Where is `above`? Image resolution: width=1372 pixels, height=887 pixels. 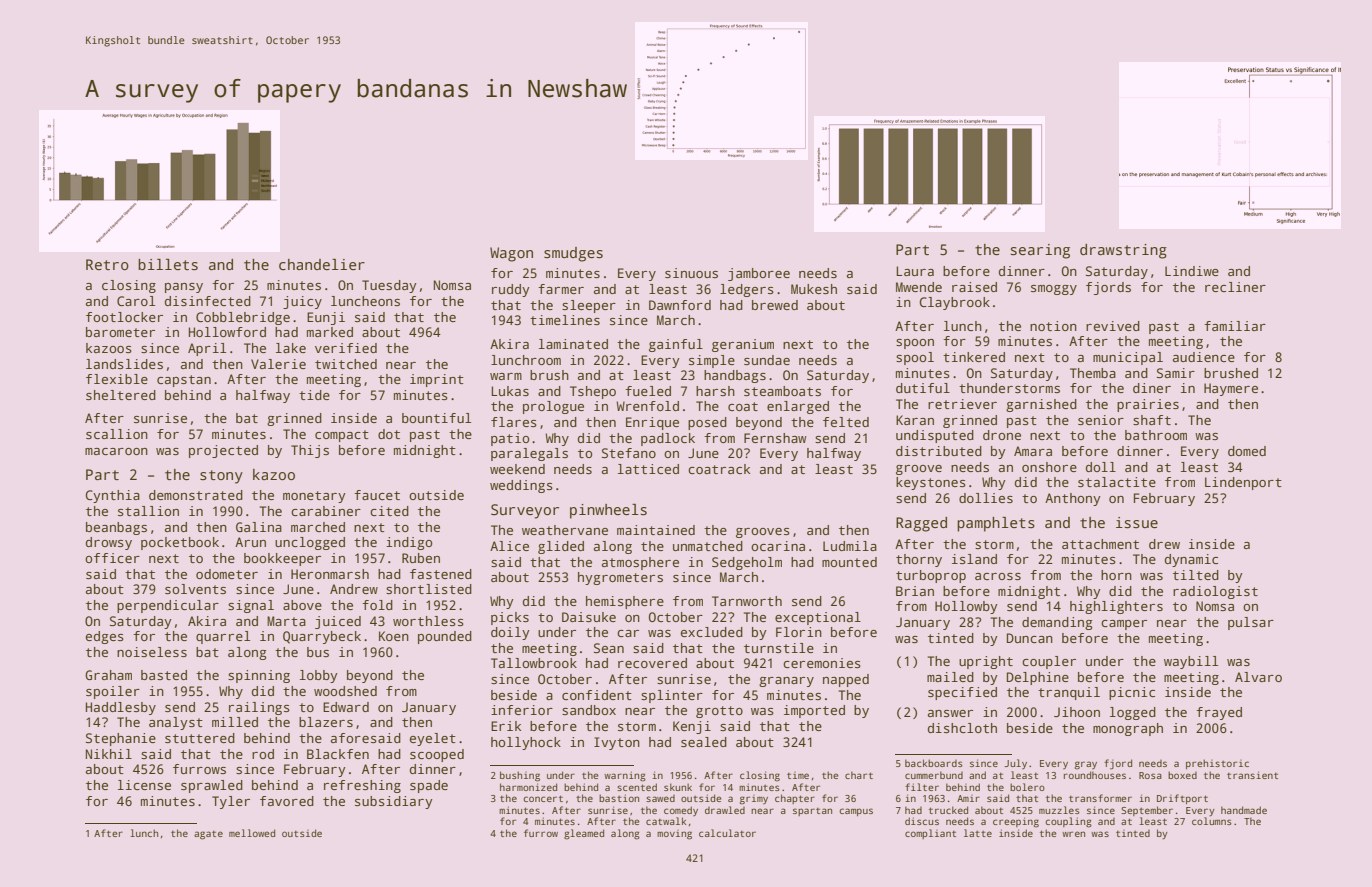
above is located at coordinates (302, 605).
